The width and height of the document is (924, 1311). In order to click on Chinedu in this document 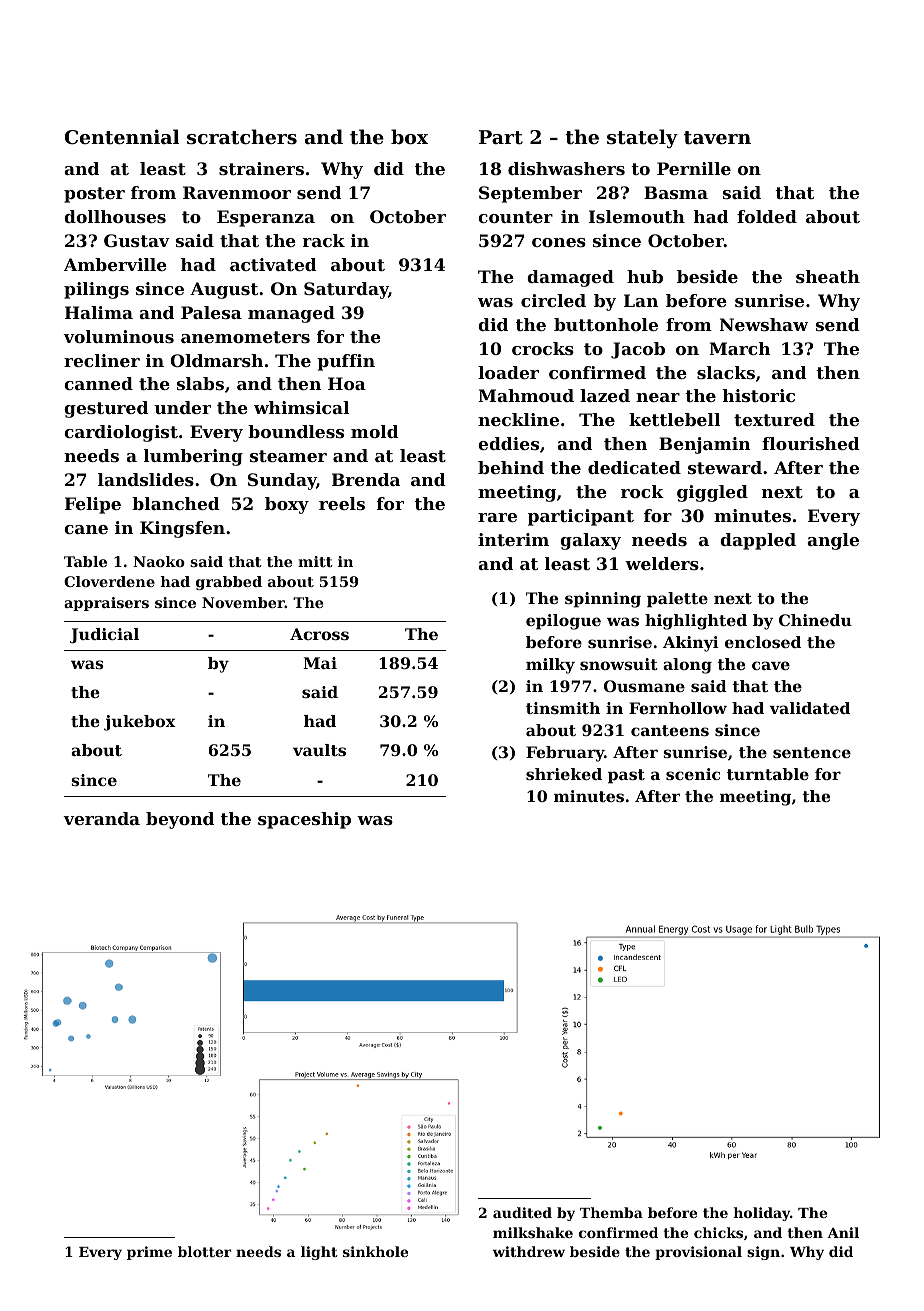, I will do `click(815, 620)`.
